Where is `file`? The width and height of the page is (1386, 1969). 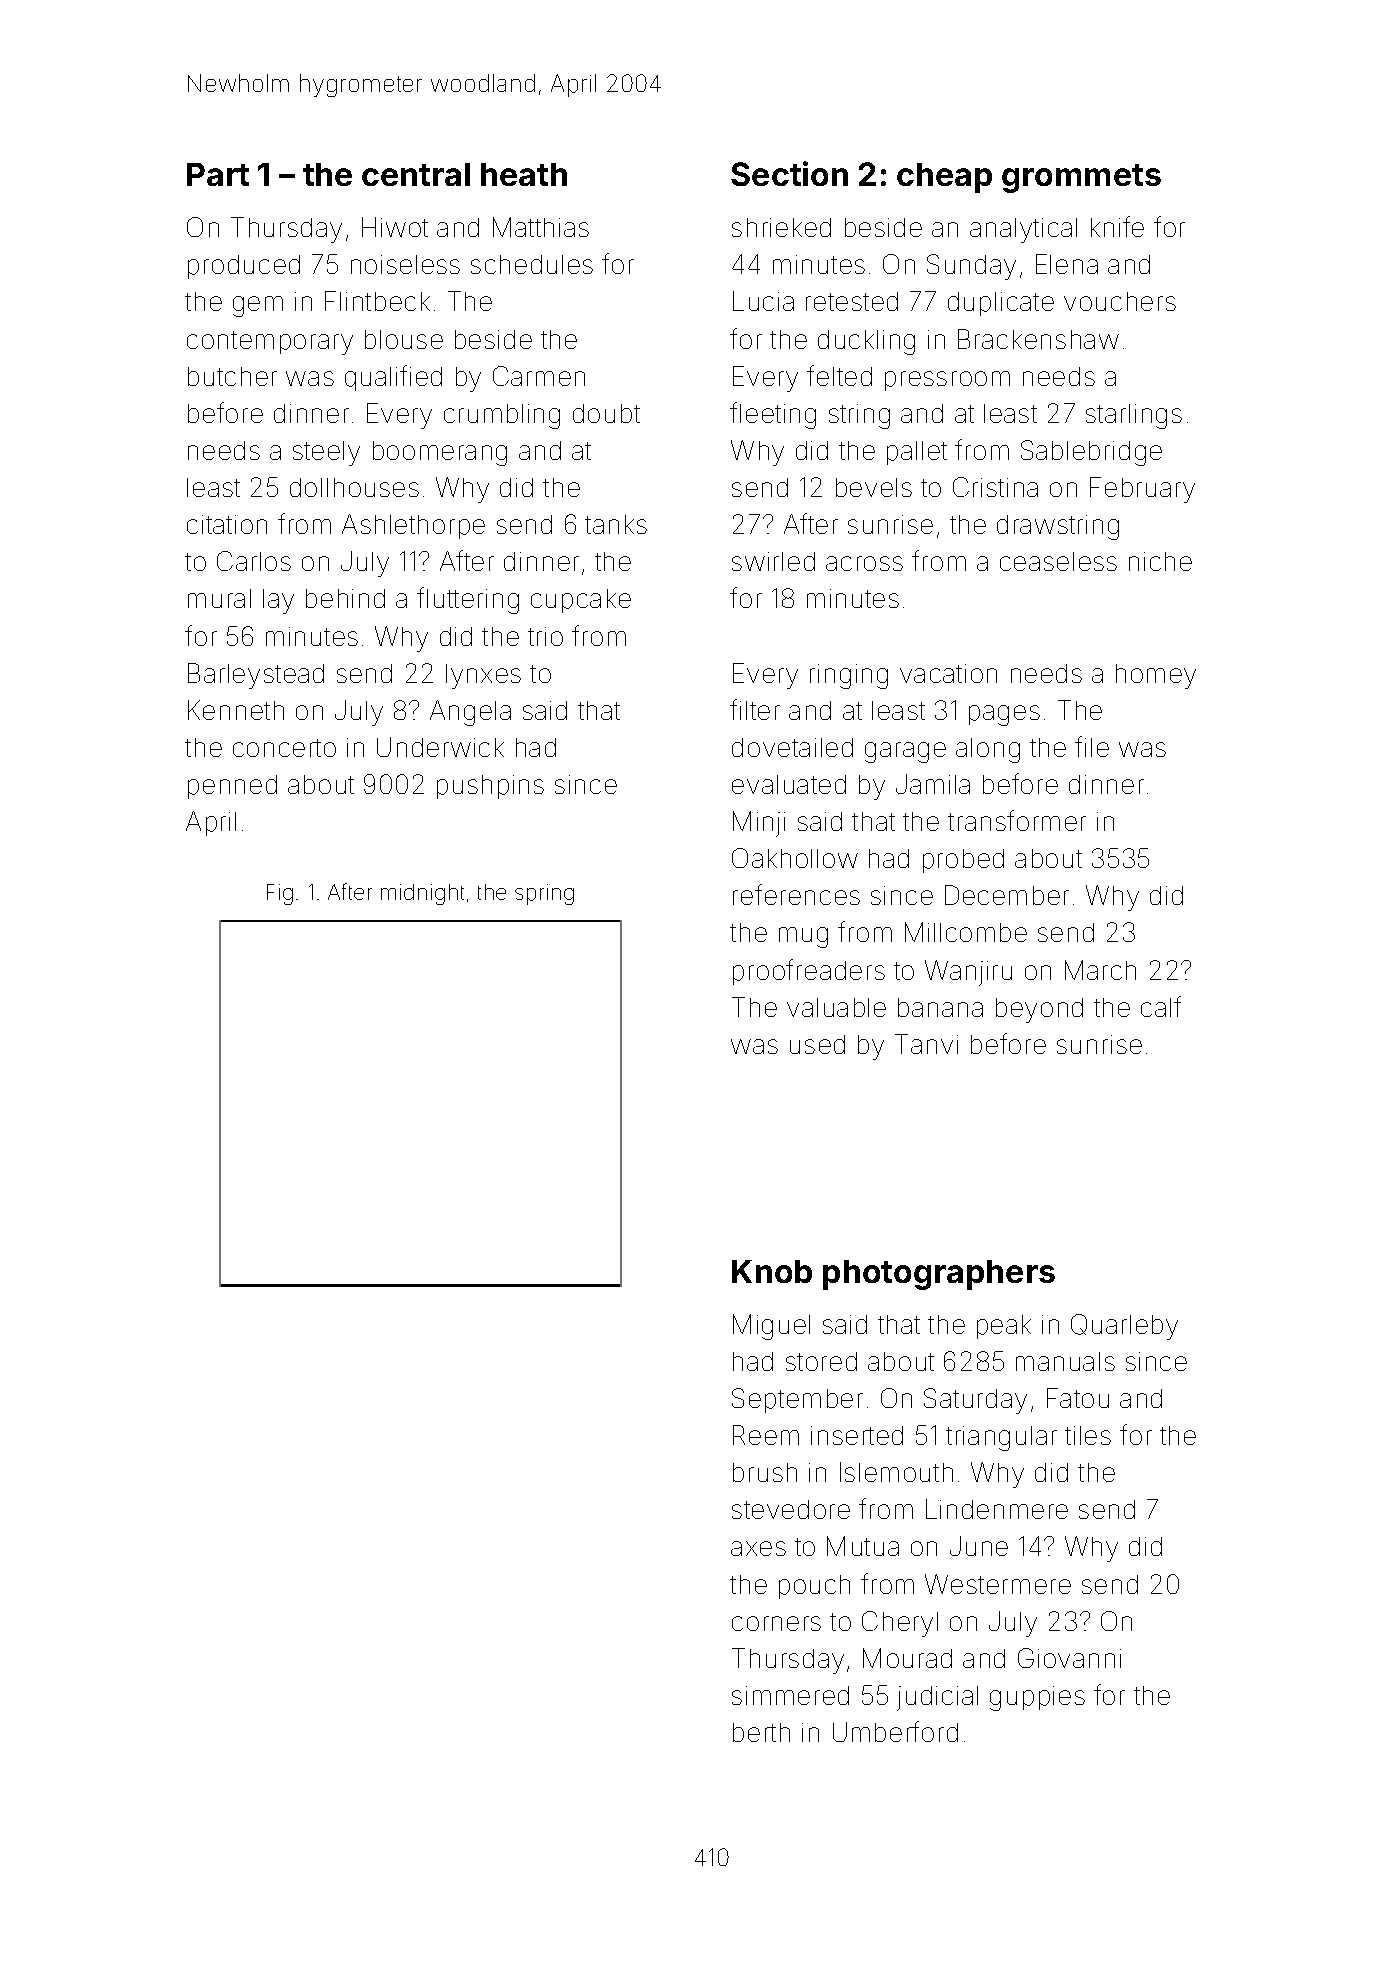
file is located at coordinates (1092, 746).
